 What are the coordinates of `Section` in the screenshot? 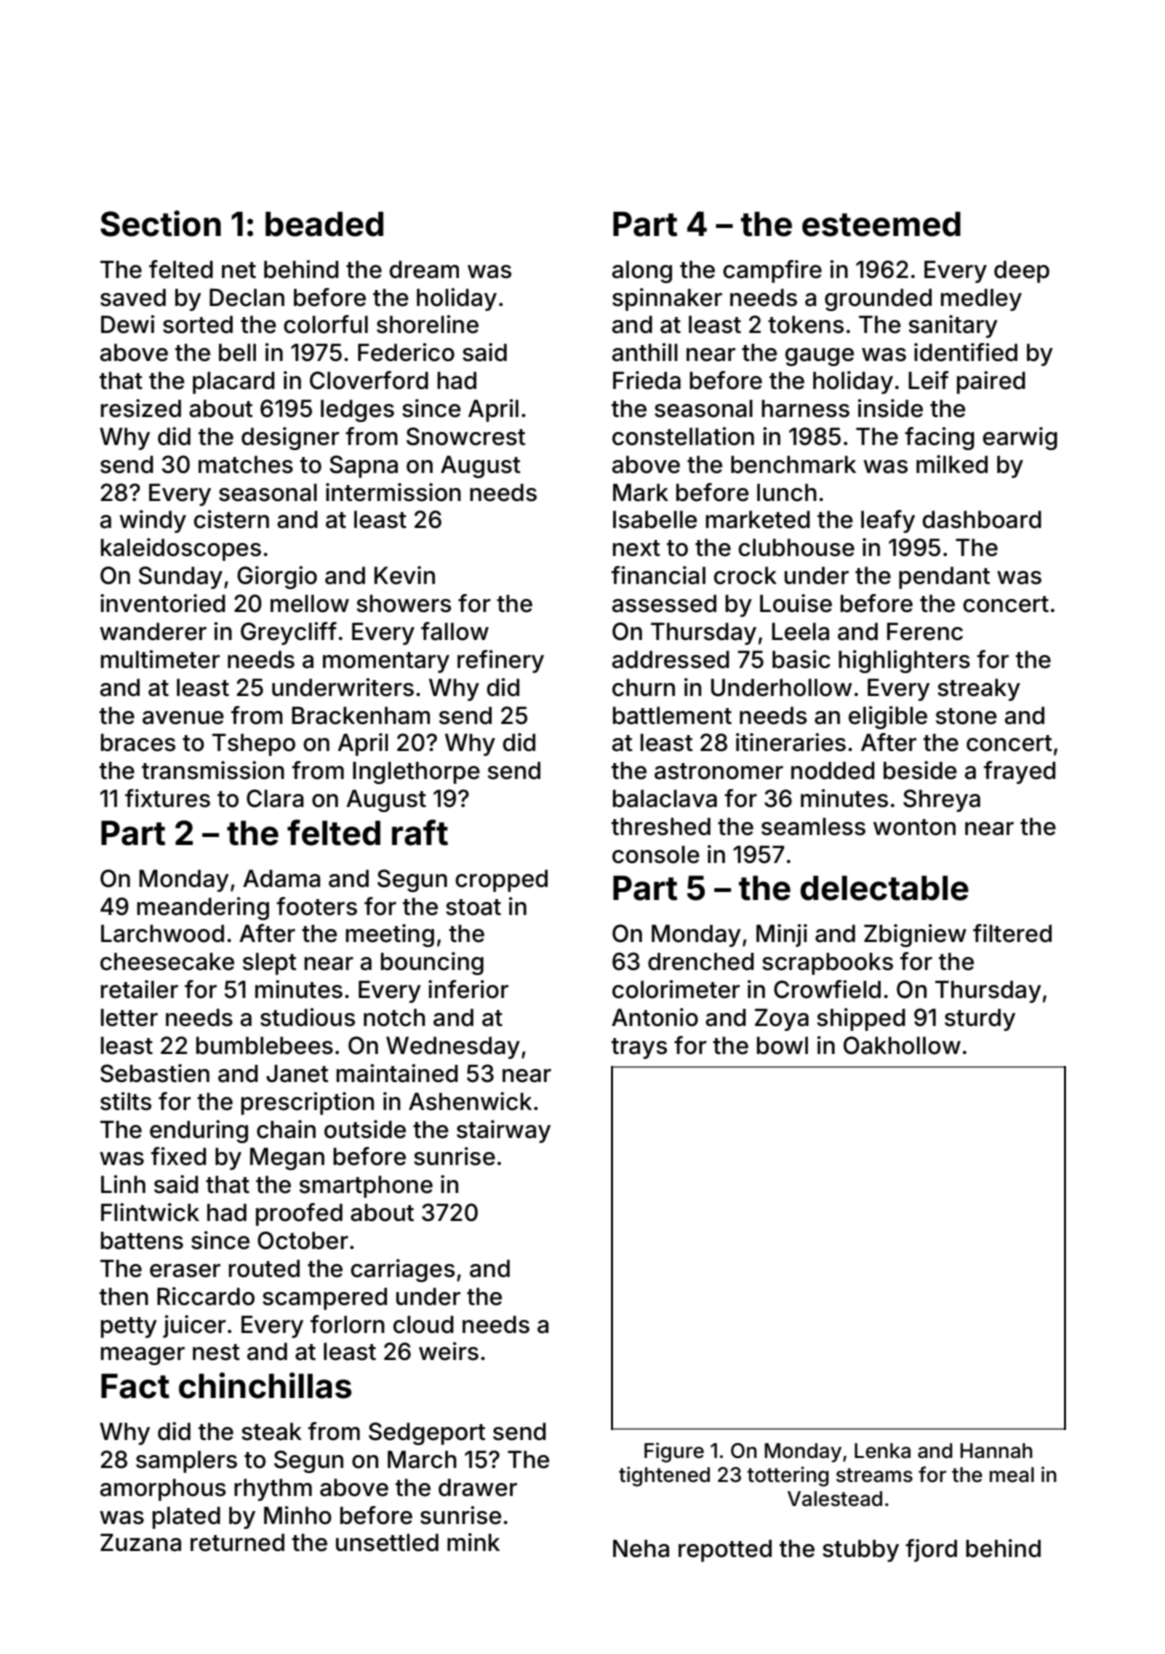 It's located at (160, 223).
